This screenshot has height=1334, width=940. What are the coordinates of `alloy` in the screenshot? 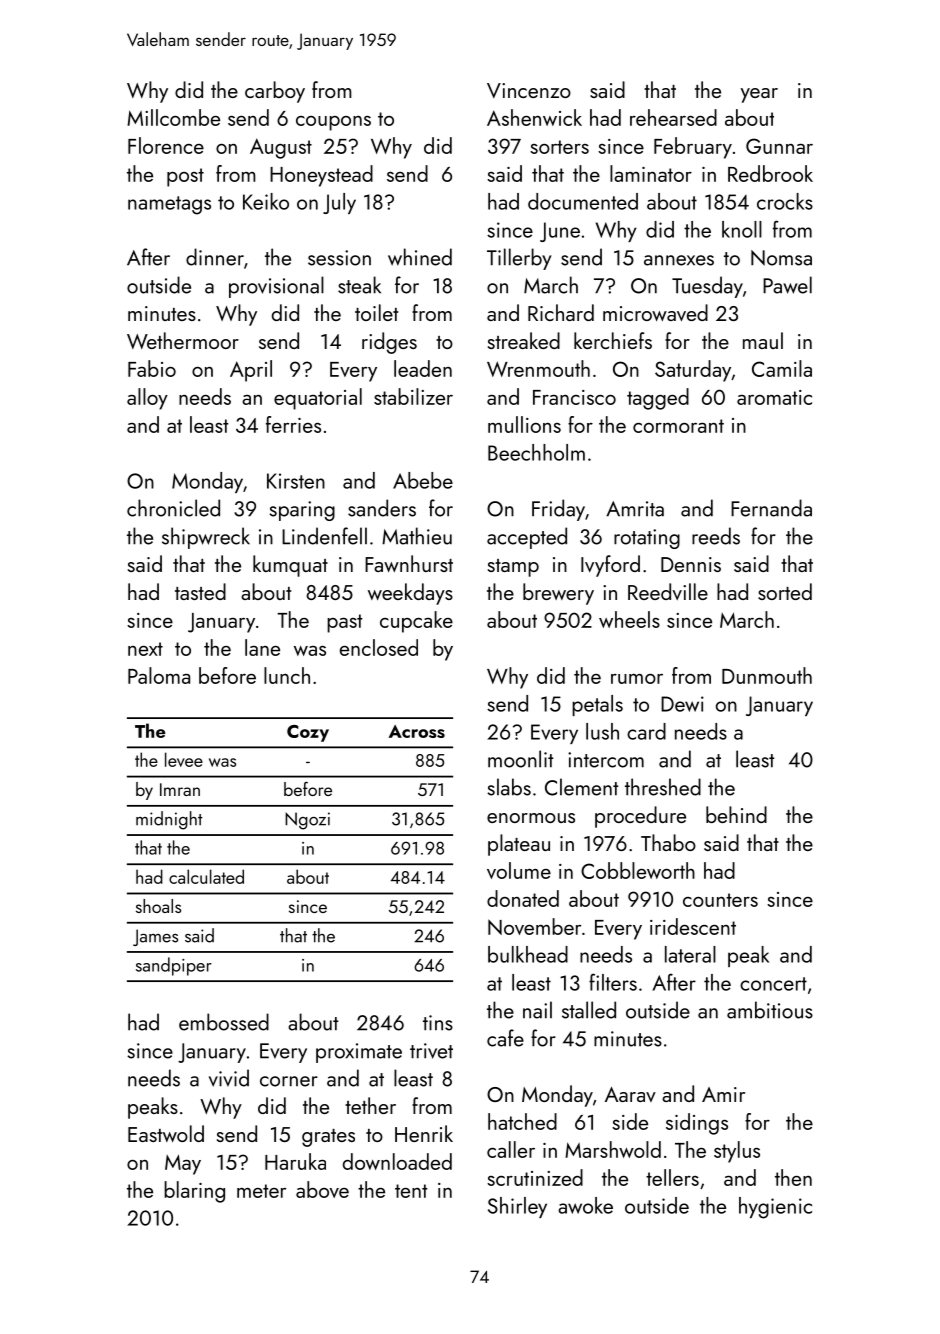 It's located at (147, 399).
